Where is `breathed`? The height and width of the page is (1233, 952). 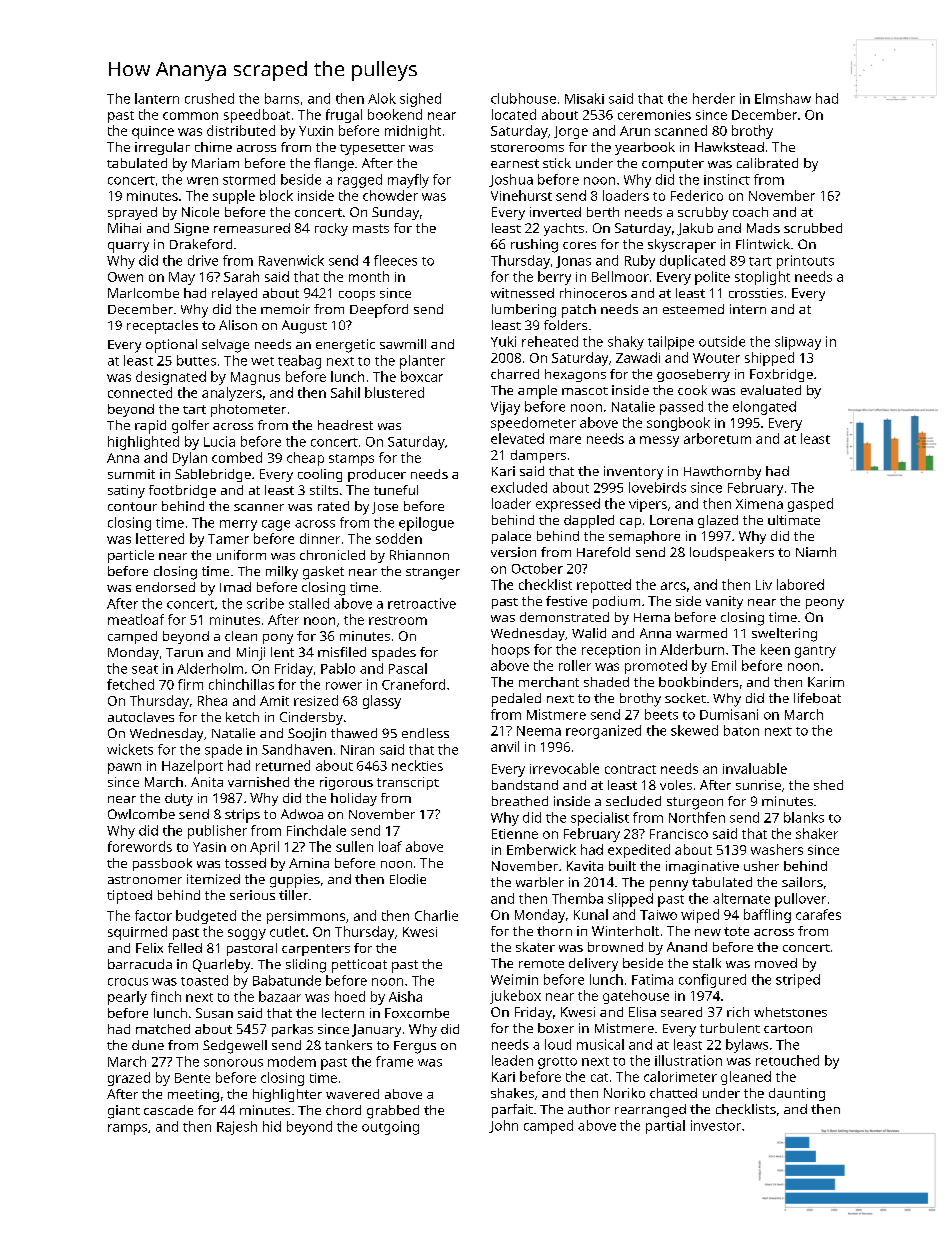
breathed is located at coordinates (520, 801).
